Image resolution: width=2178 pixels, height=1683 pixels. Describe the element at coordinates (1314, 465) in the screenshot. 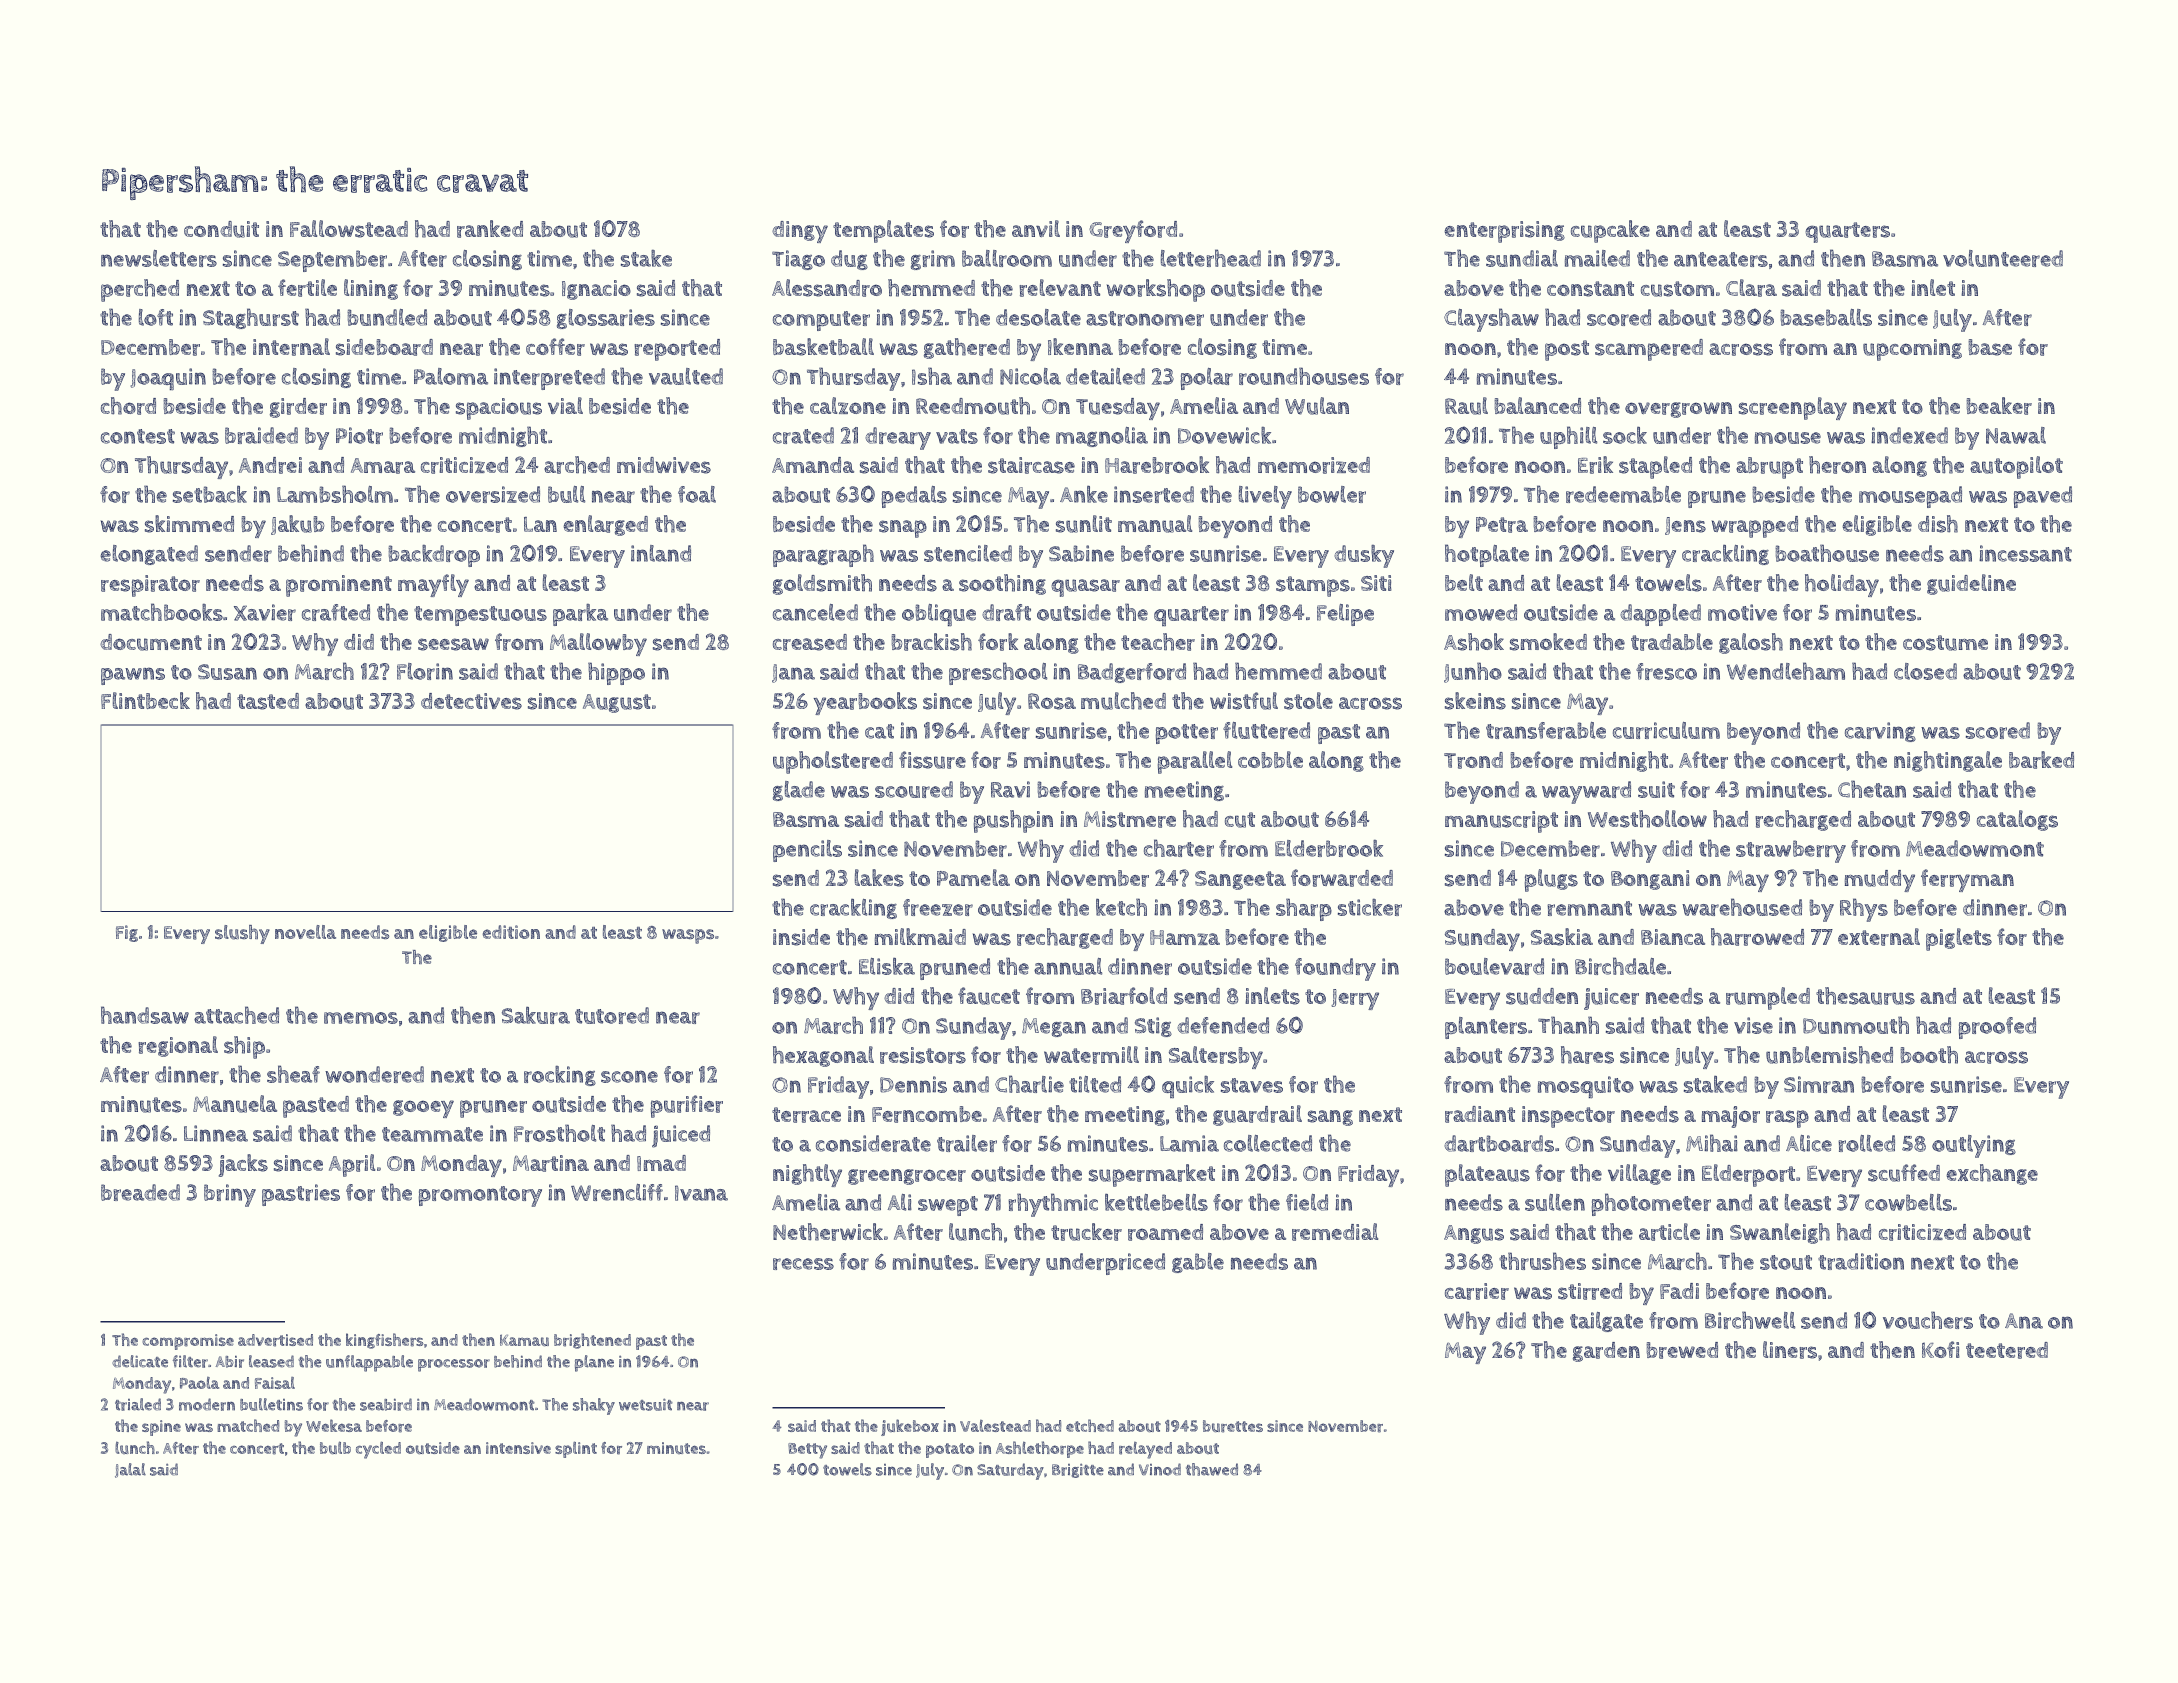

I see `memorized` at that location.
